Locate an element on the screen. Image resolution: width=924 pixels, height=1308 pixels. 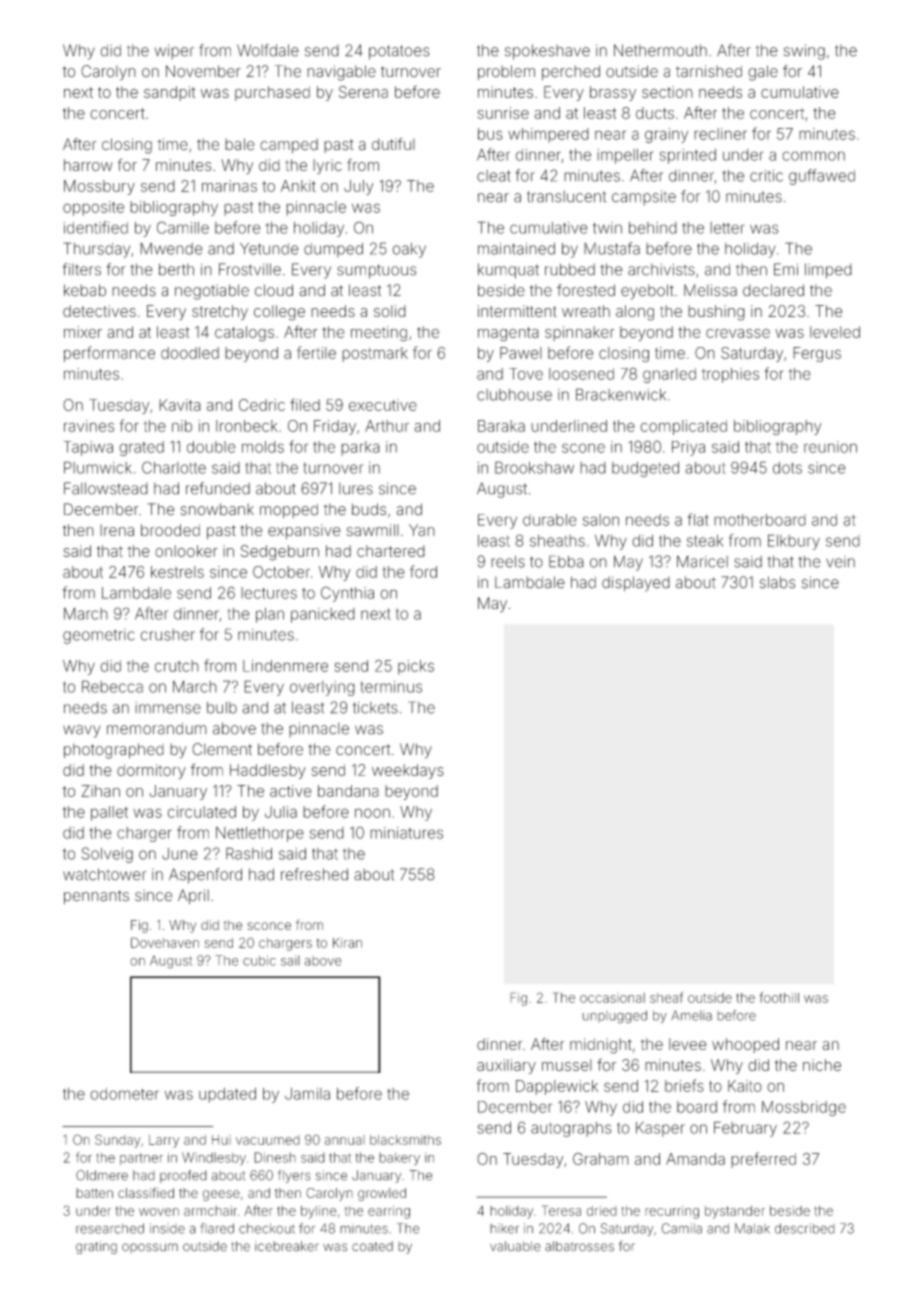
foothill is located at coordinates (779, 997).
